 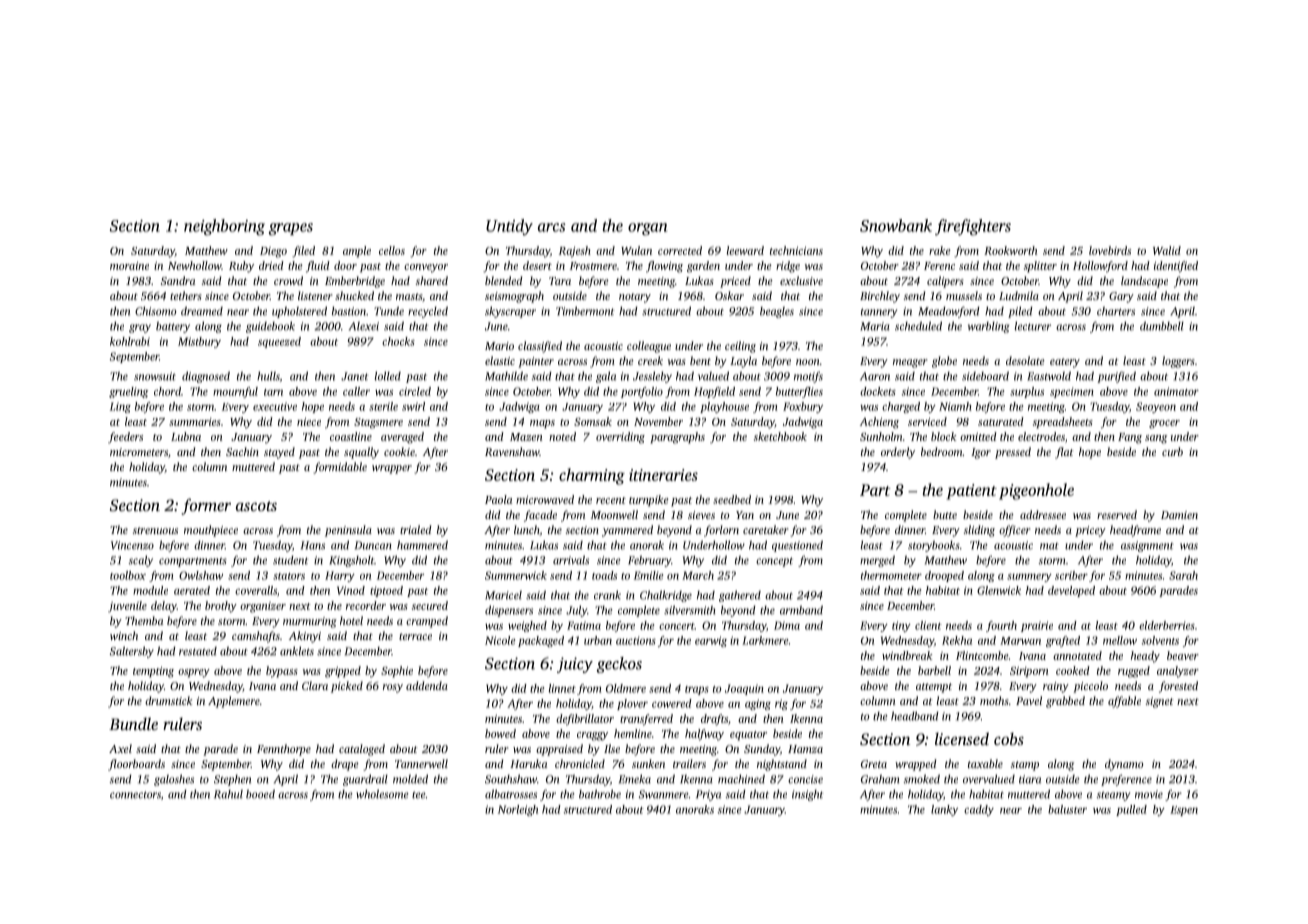 I want to click on lecturer, so click(x=1032, y=326).
